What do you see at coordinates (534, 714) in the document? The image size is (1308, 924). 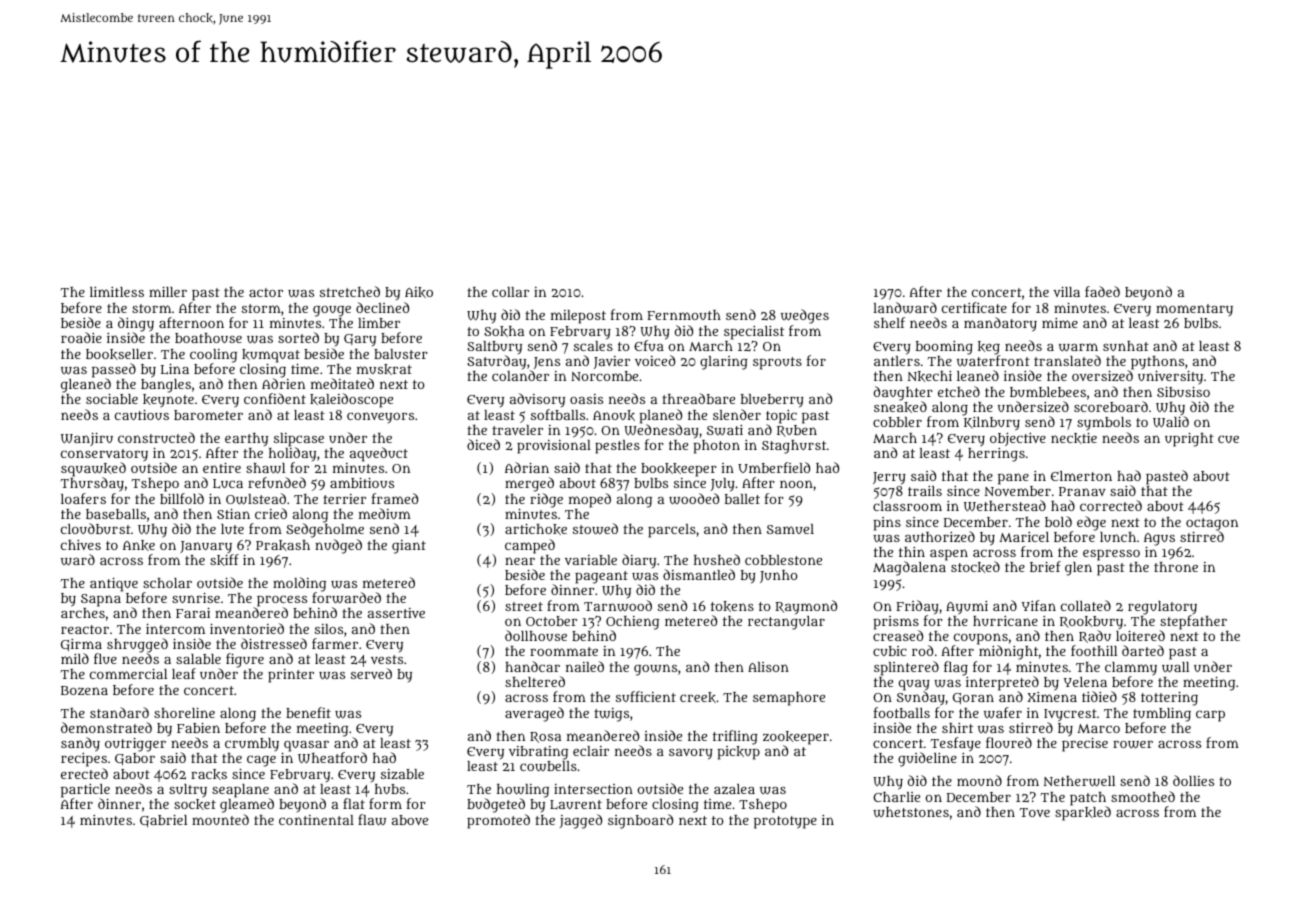 I see `averaged` at bounding box center [534, 714].
